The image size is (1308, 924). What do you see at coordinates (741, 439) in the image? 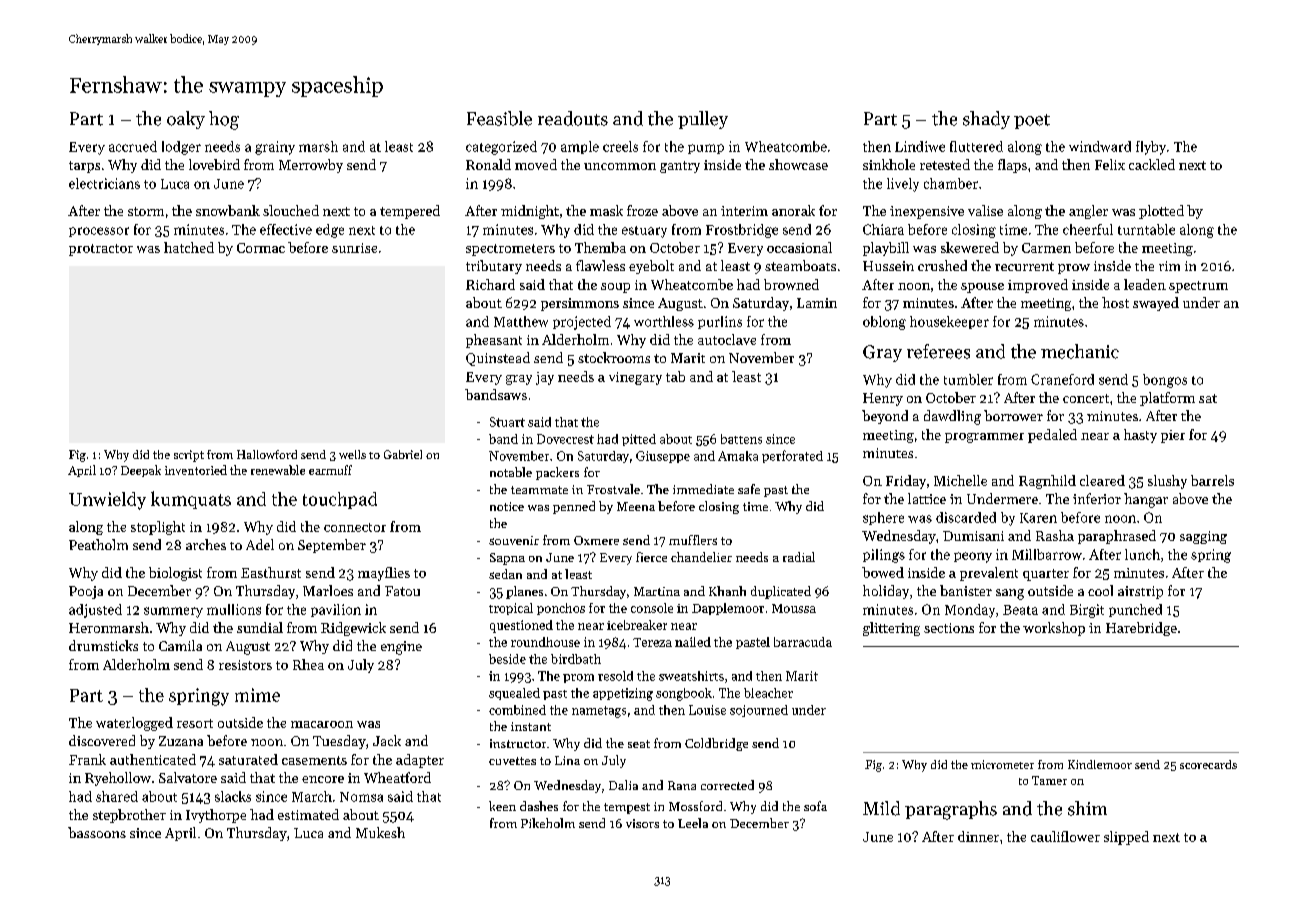
I see `battens` at bounding box center [741, 439].
